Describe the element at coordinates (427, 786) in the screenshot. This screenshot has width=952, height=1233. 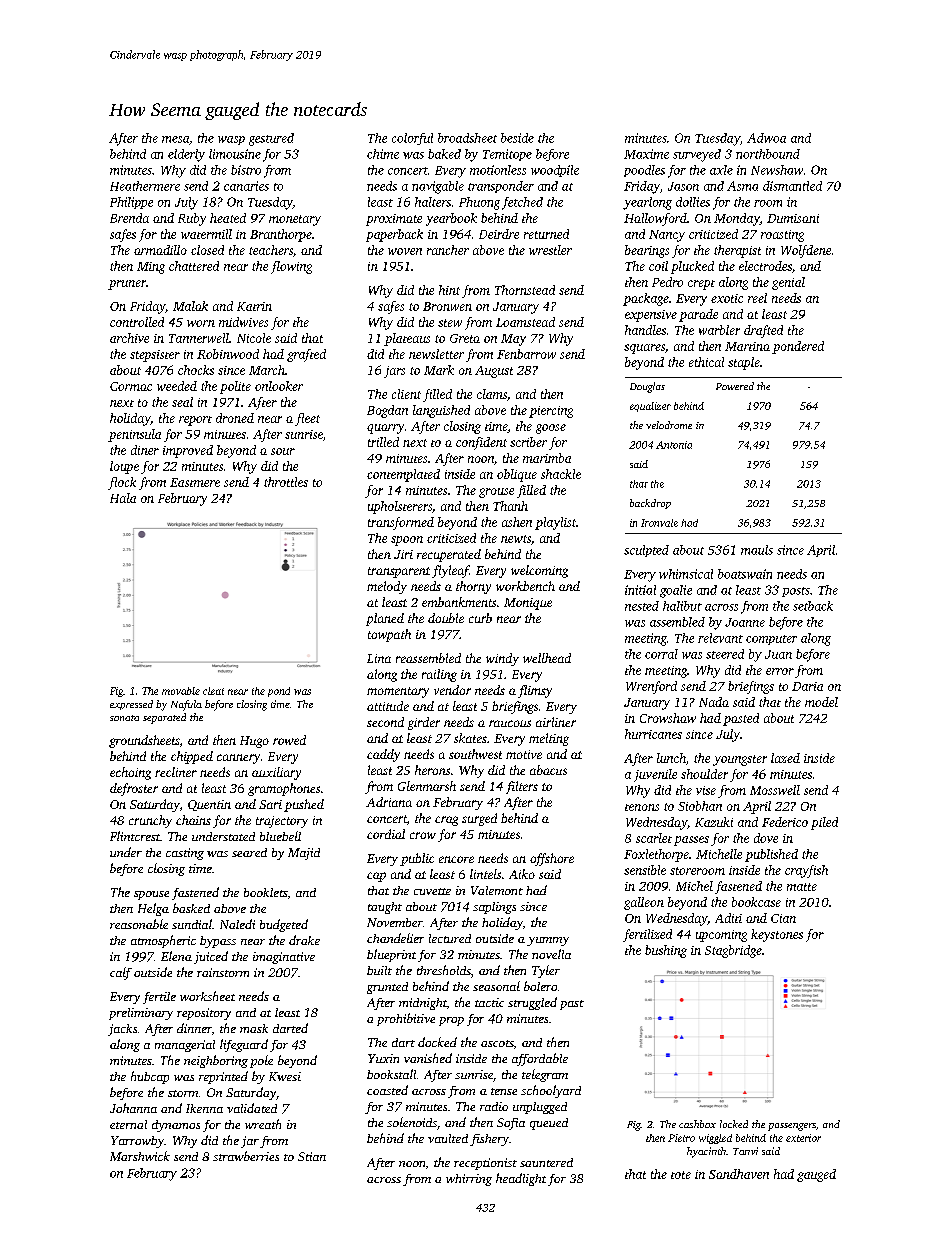
I see `Glenmarsh` at that location.
